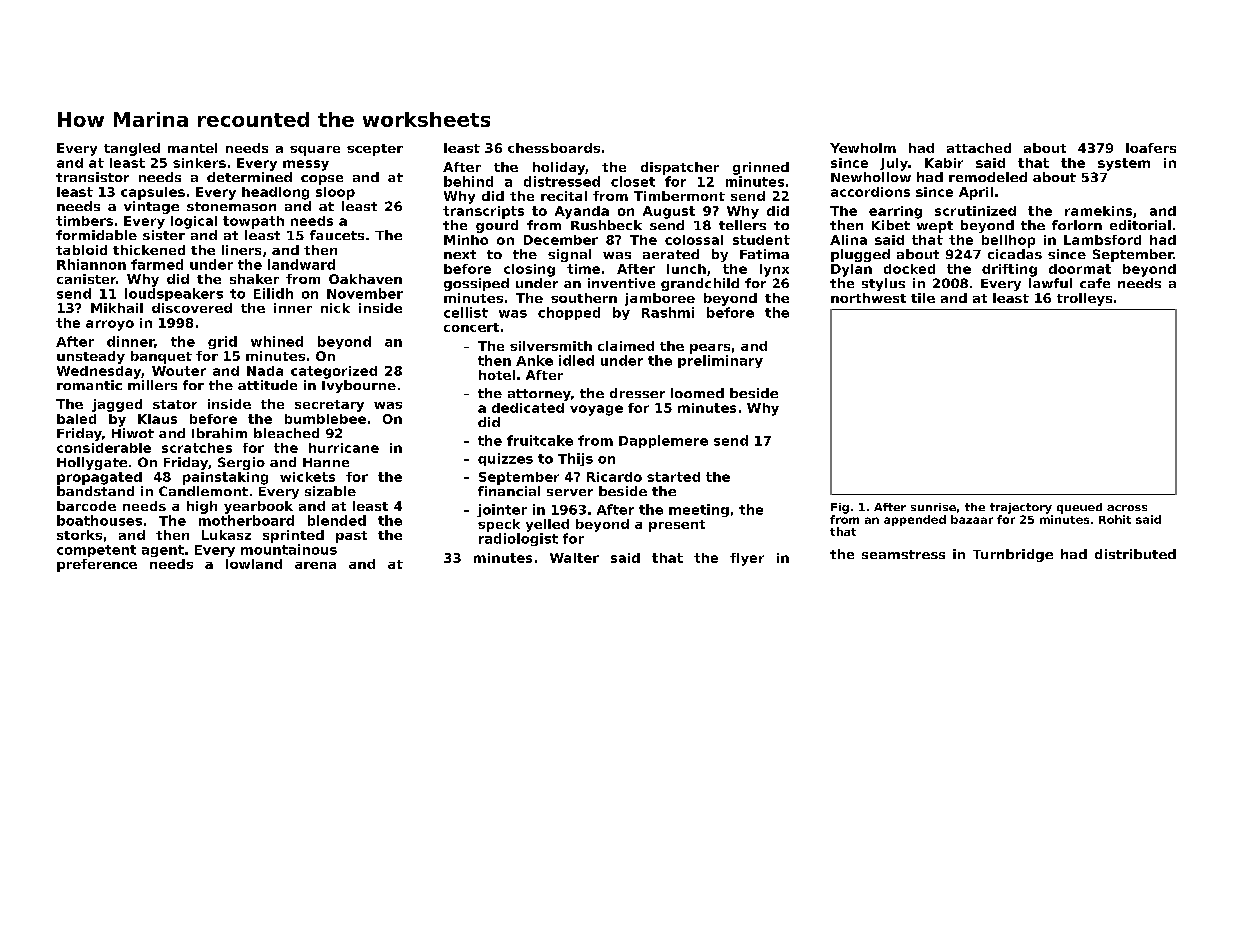  I want to click on capsules, so click(153, 193).
